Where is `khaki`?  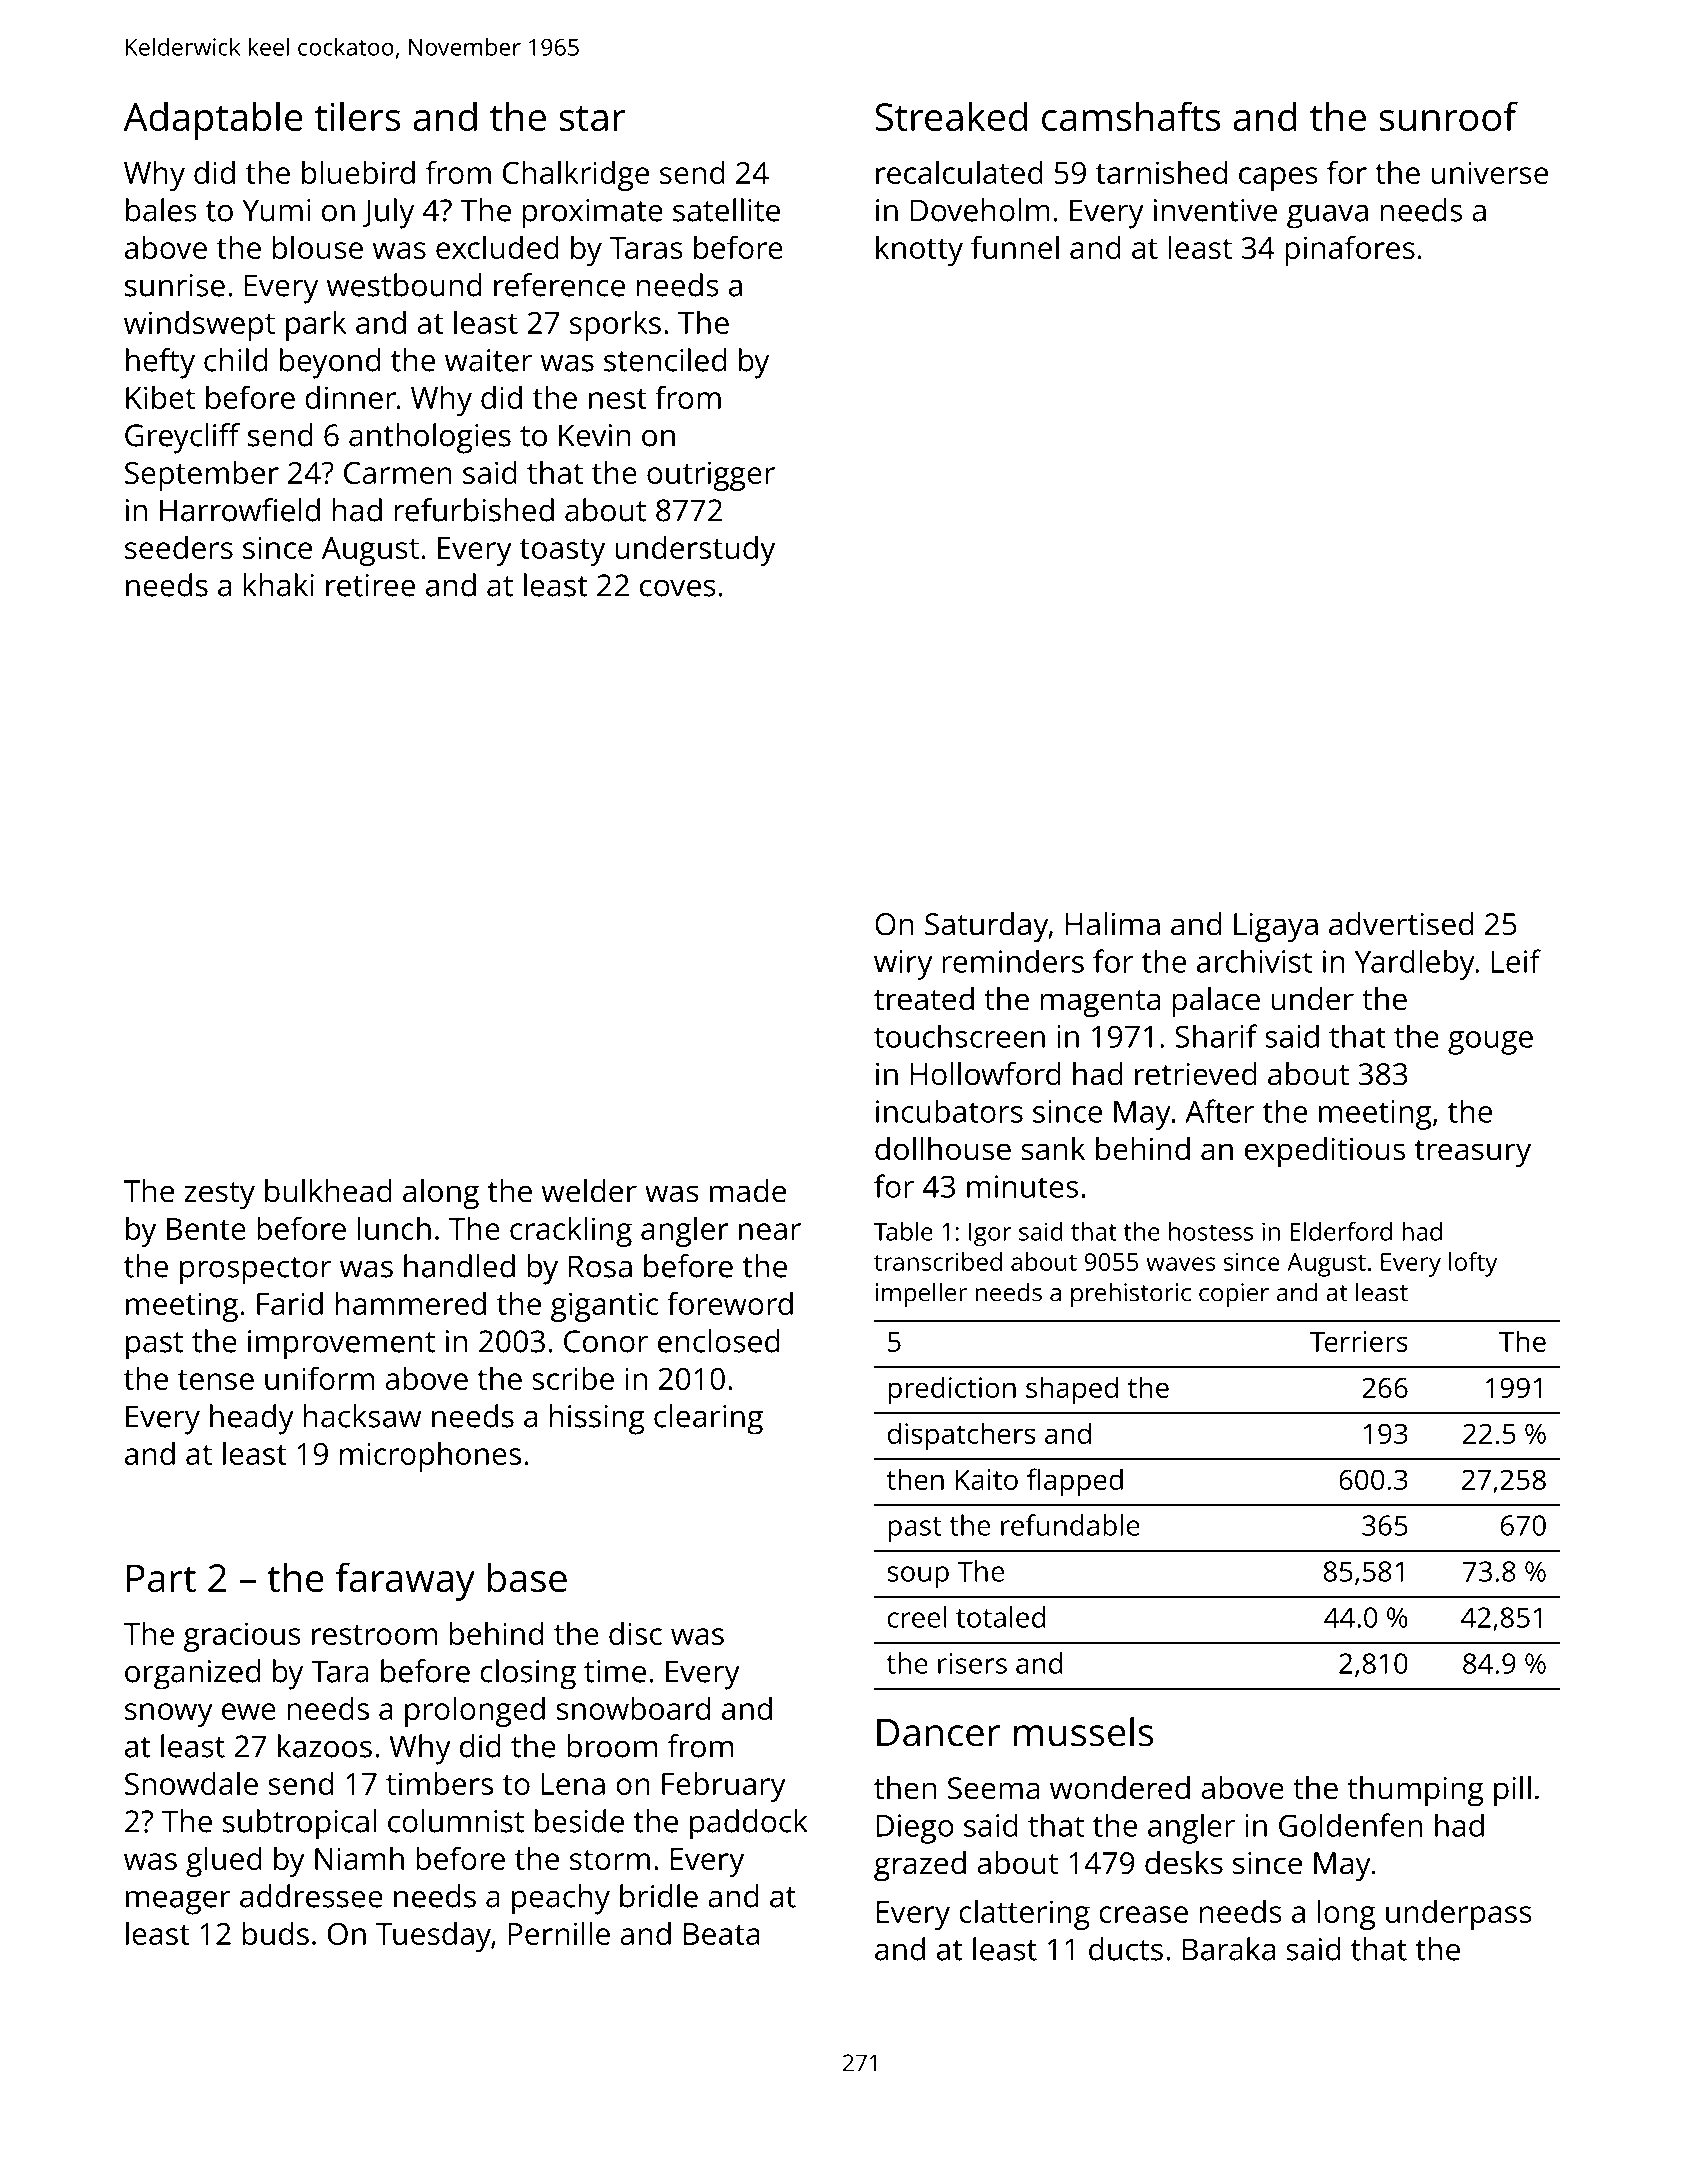
khaki is located at coordinates (279, 585).
